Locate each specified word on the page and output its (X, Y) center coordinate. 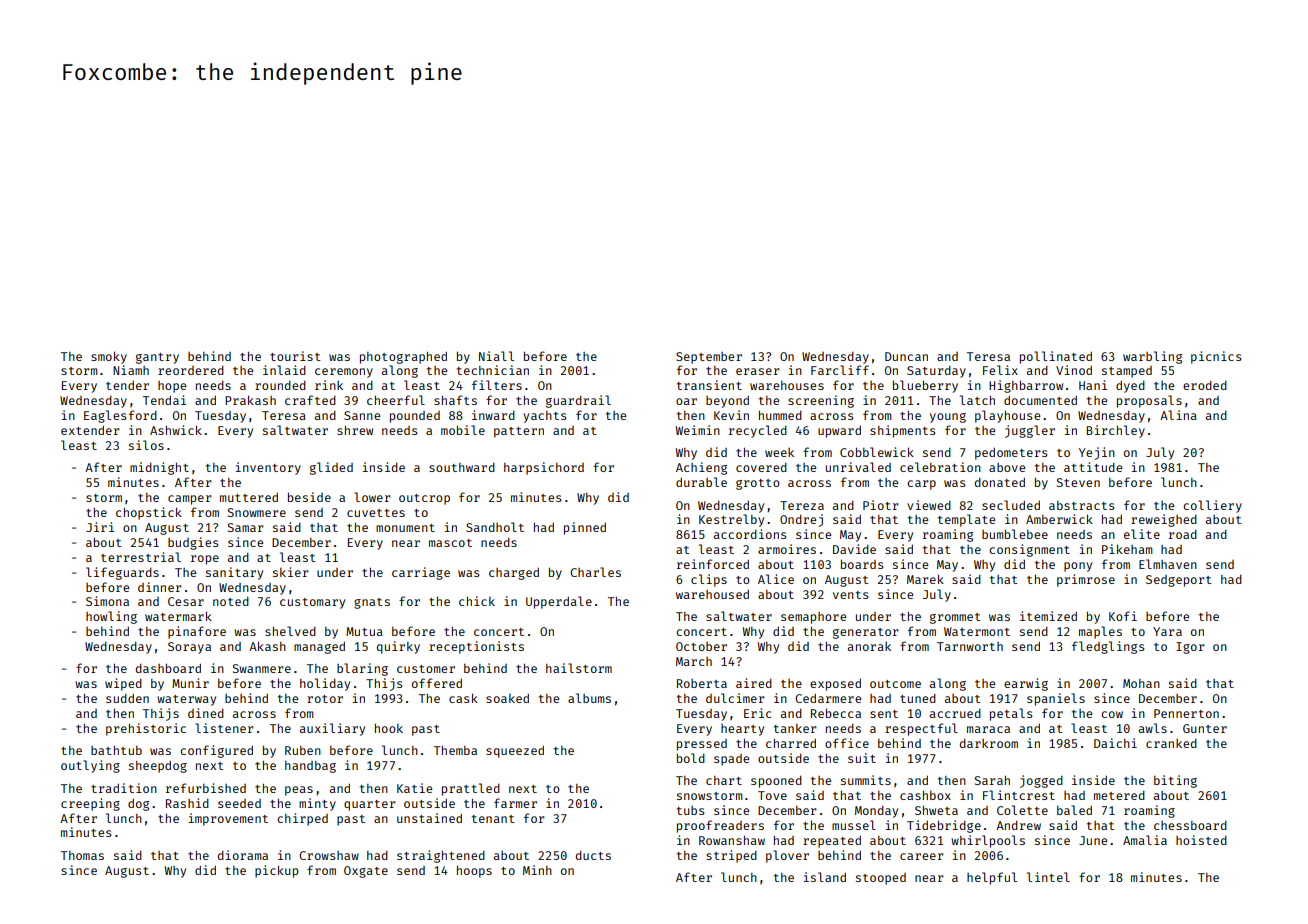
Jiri (100, 527)
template (966, 520)
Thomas (82, 855)
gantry (157, 358)
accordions (750, 534)
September (709, 358)
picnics (1216, 357)
